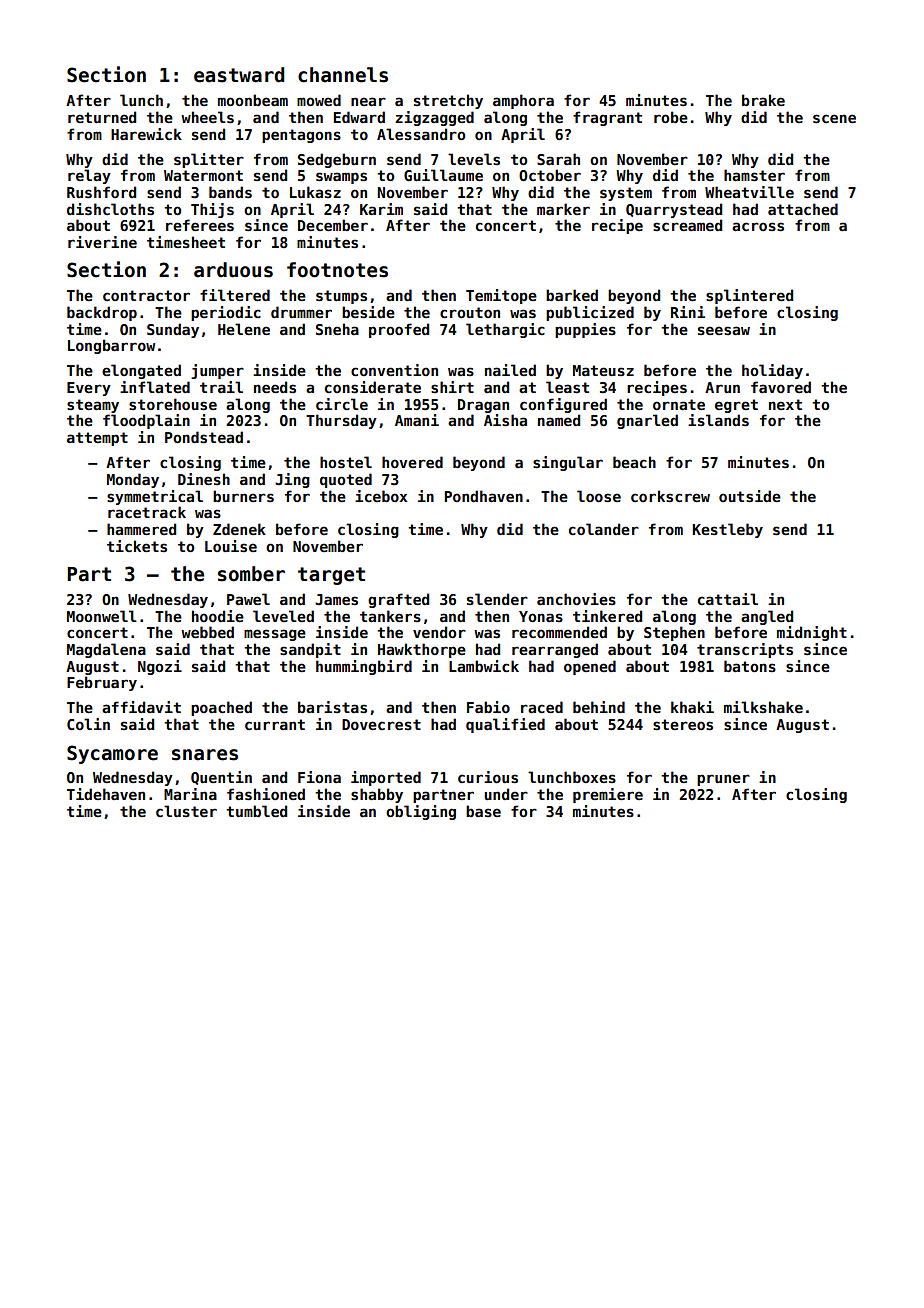  I want to click on barked, so click(572, 295).
